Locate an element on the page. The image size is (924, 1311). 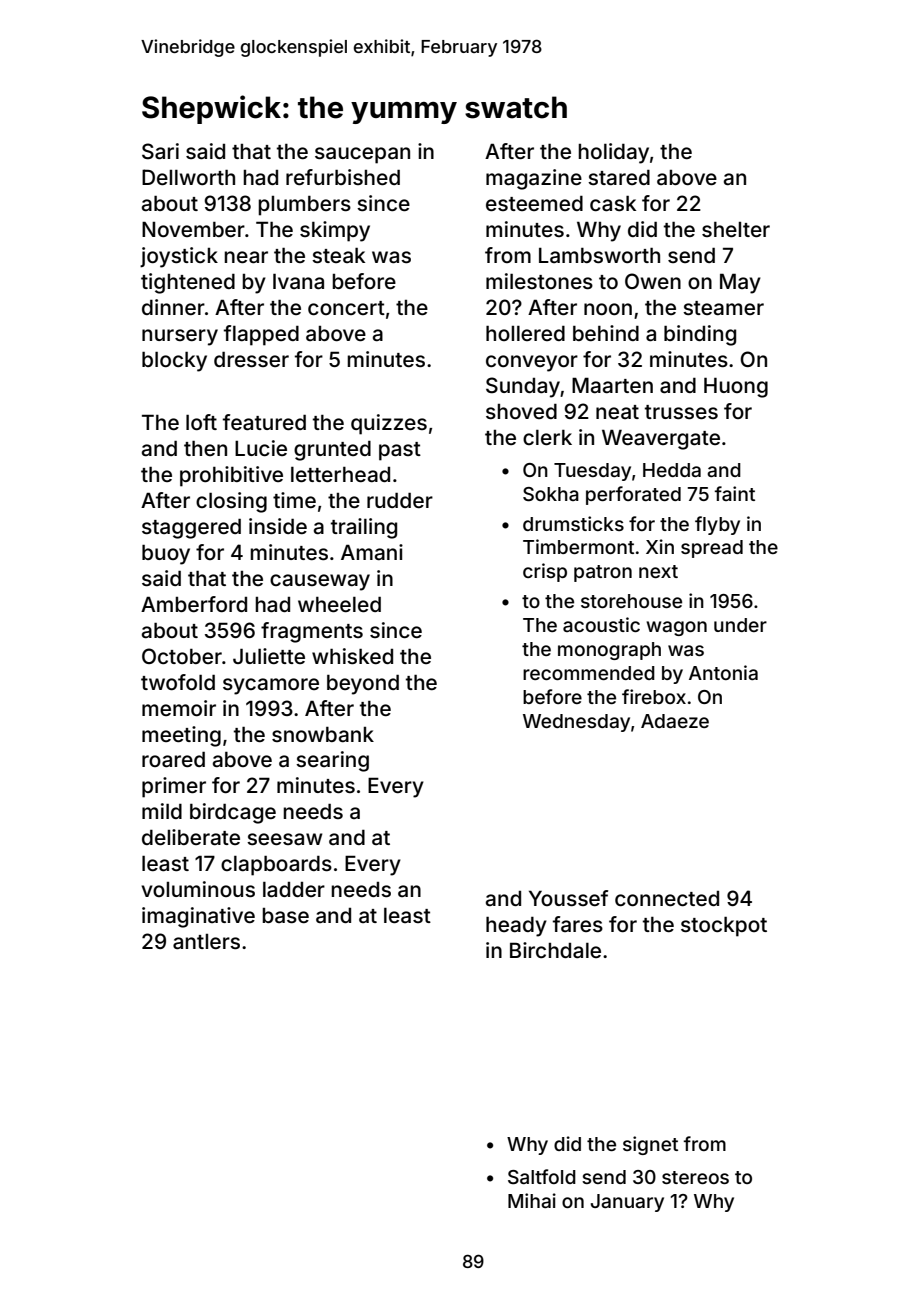
recommended is located at coordinates (589, 673).
